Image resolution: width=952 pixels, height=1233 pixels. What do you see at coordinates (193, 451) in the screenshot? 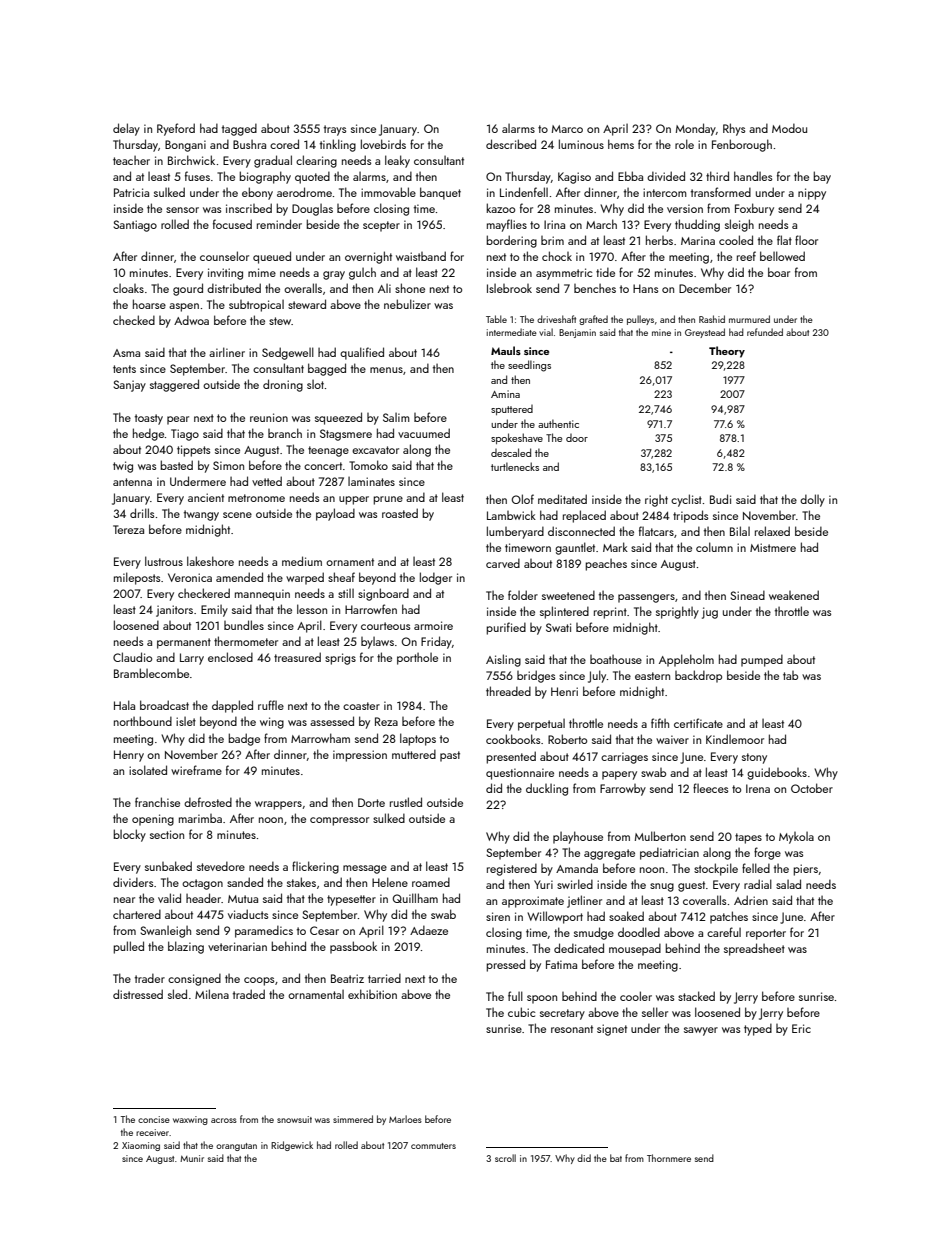
I see `tippets` at bounding box center [193, 451].
